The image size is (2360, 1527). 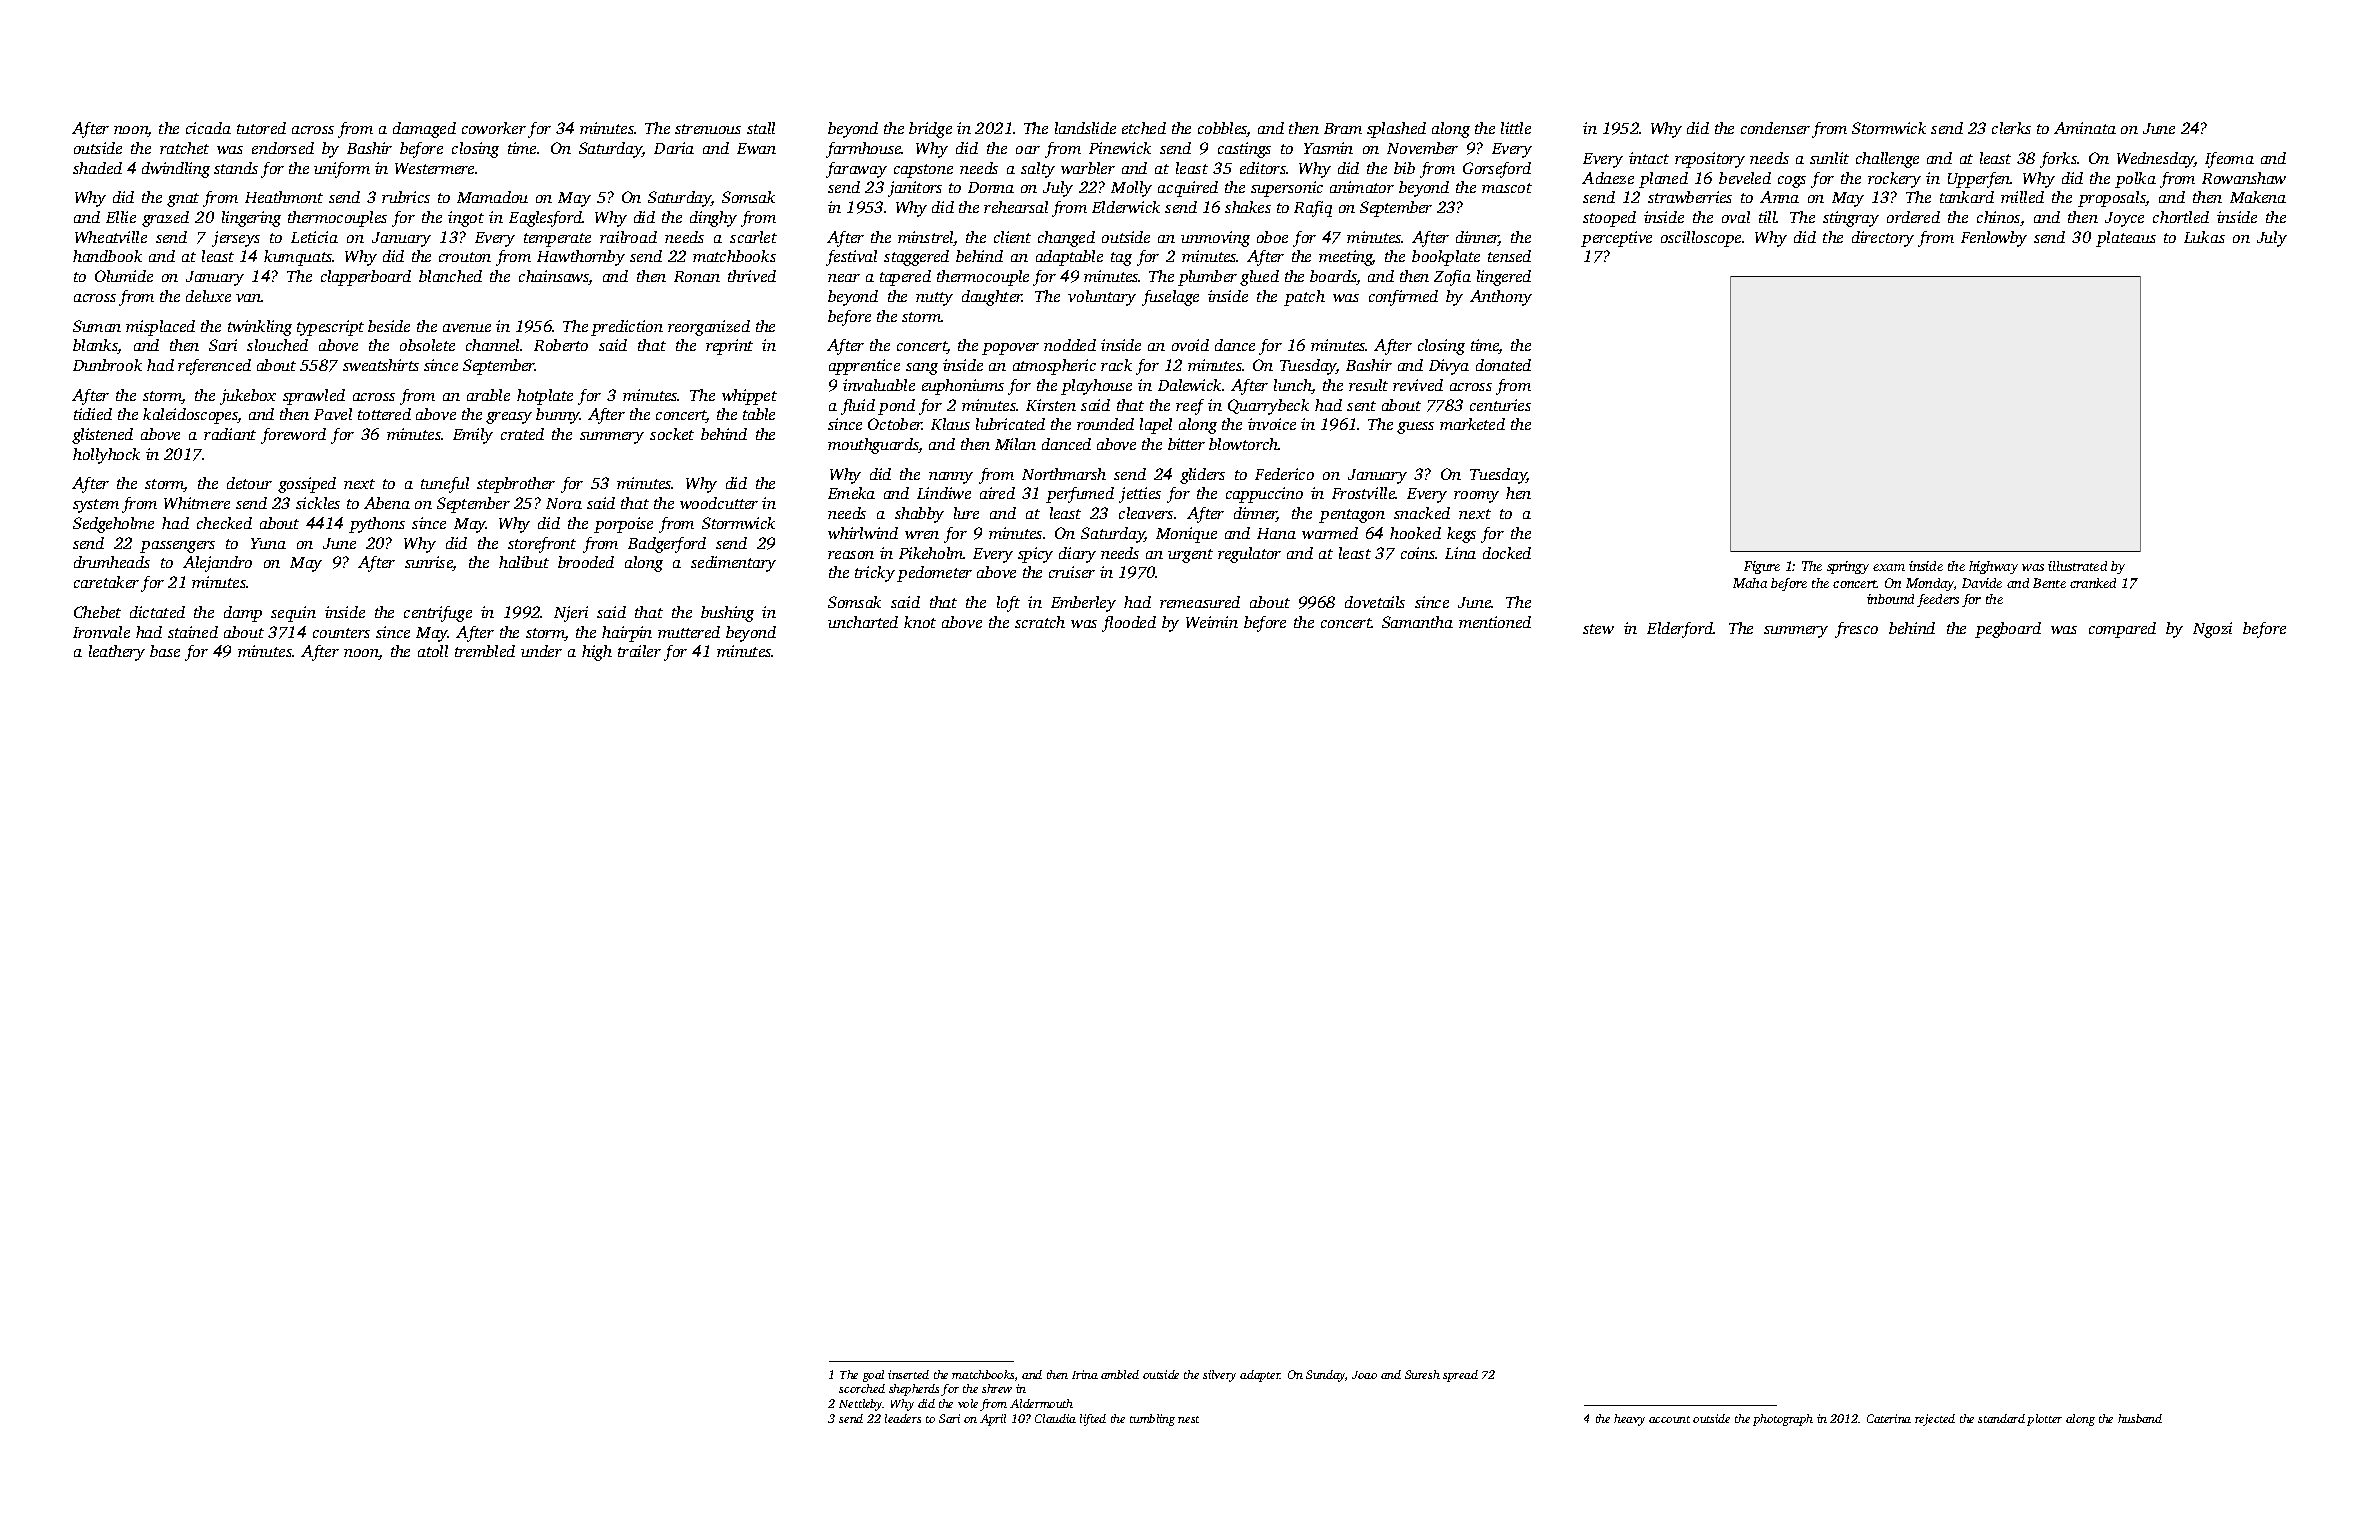 I want to click on leaders, so click(x=903, y=1418).
